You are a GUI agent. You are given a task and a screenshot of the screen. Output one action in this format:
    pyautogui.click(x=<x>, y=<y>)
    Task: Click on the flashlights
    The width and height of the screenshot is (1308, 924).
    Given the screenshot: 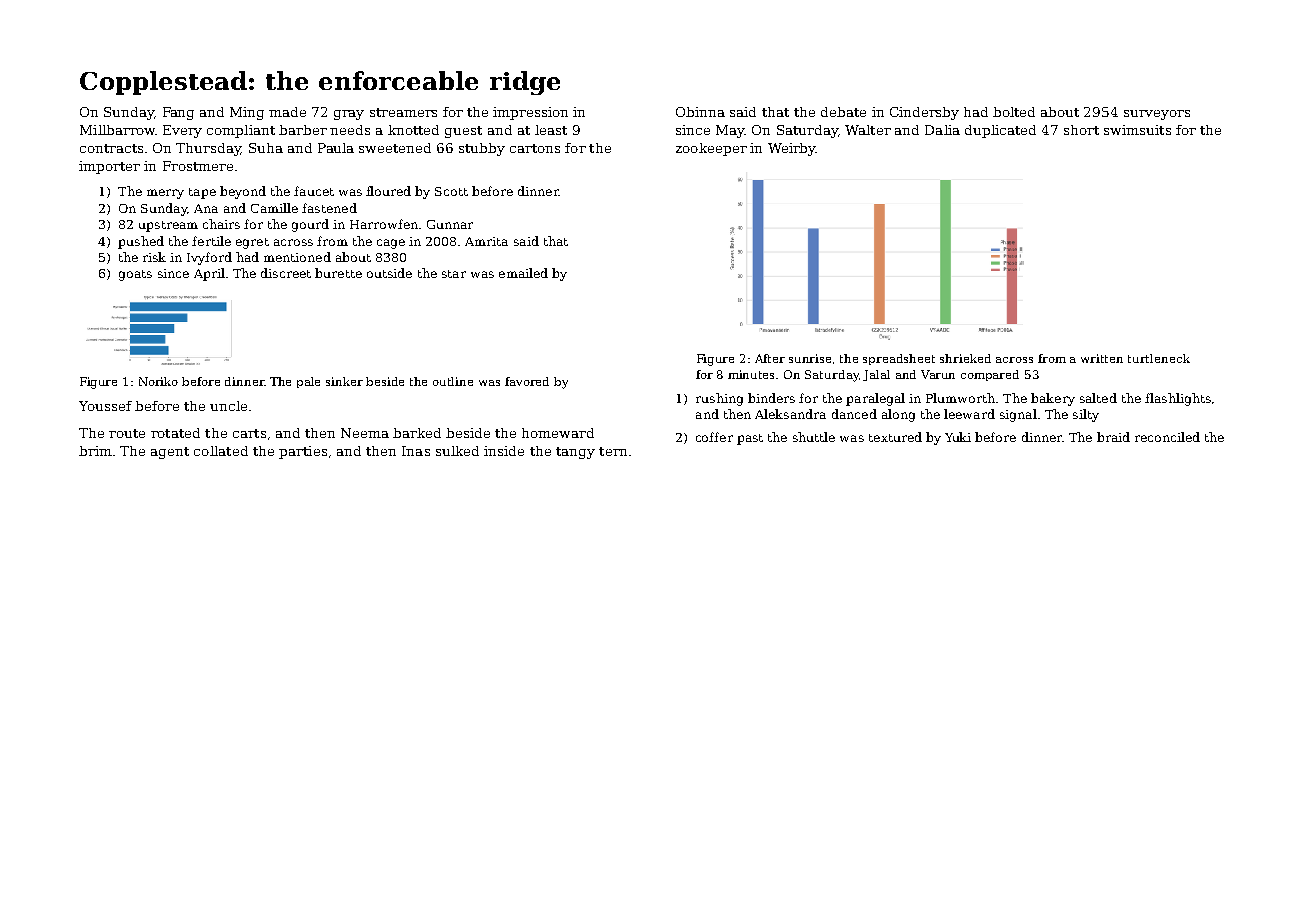 What is the action you would take?
    pyautogui.click(x=1178, y=399)
